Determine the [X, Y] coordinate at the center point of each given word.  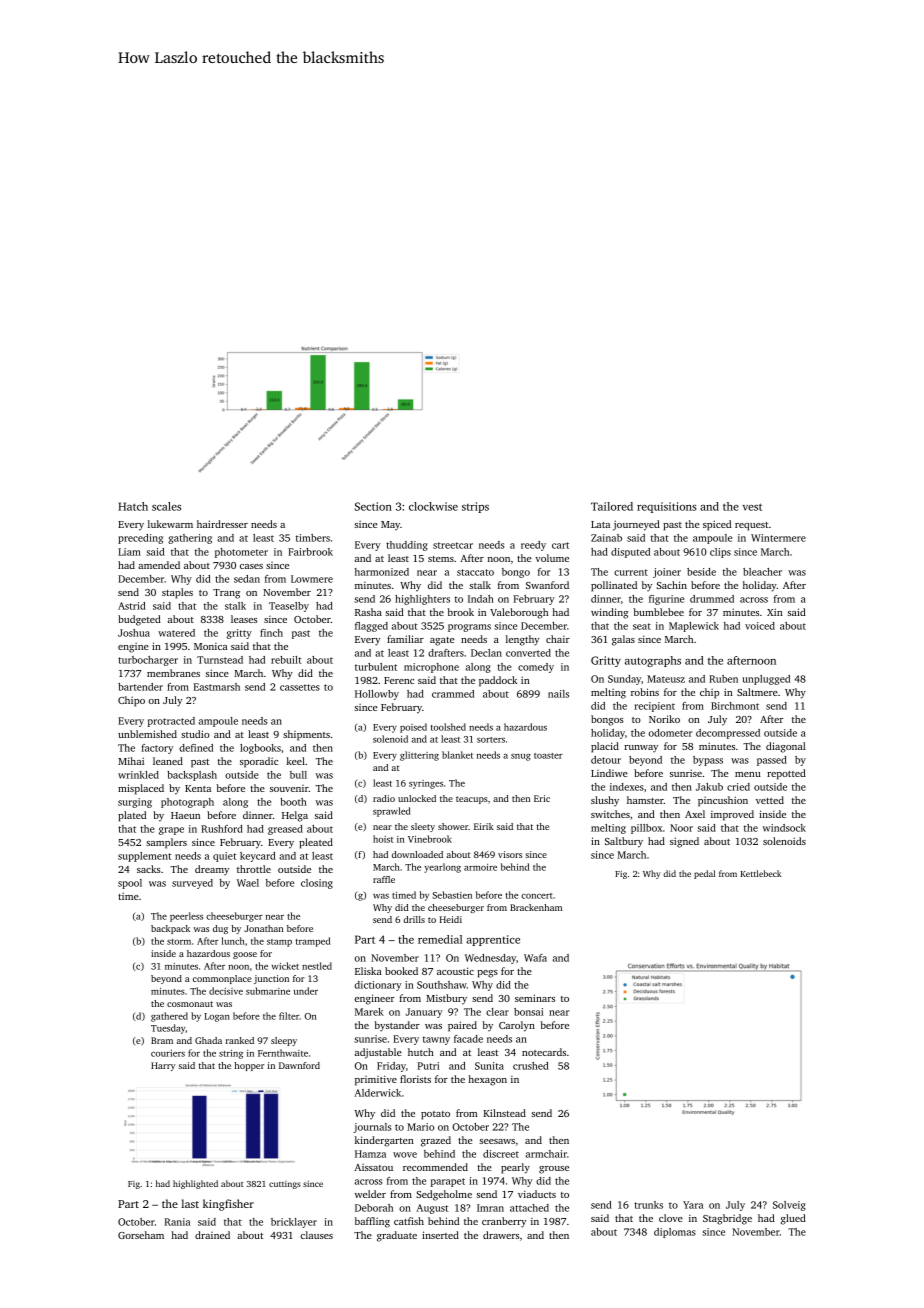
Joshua [134, 633]
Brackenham [536, 907]
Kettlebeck [761, 873]
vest [752, 507]
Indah [481, 599]
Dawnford [299, 1065]
